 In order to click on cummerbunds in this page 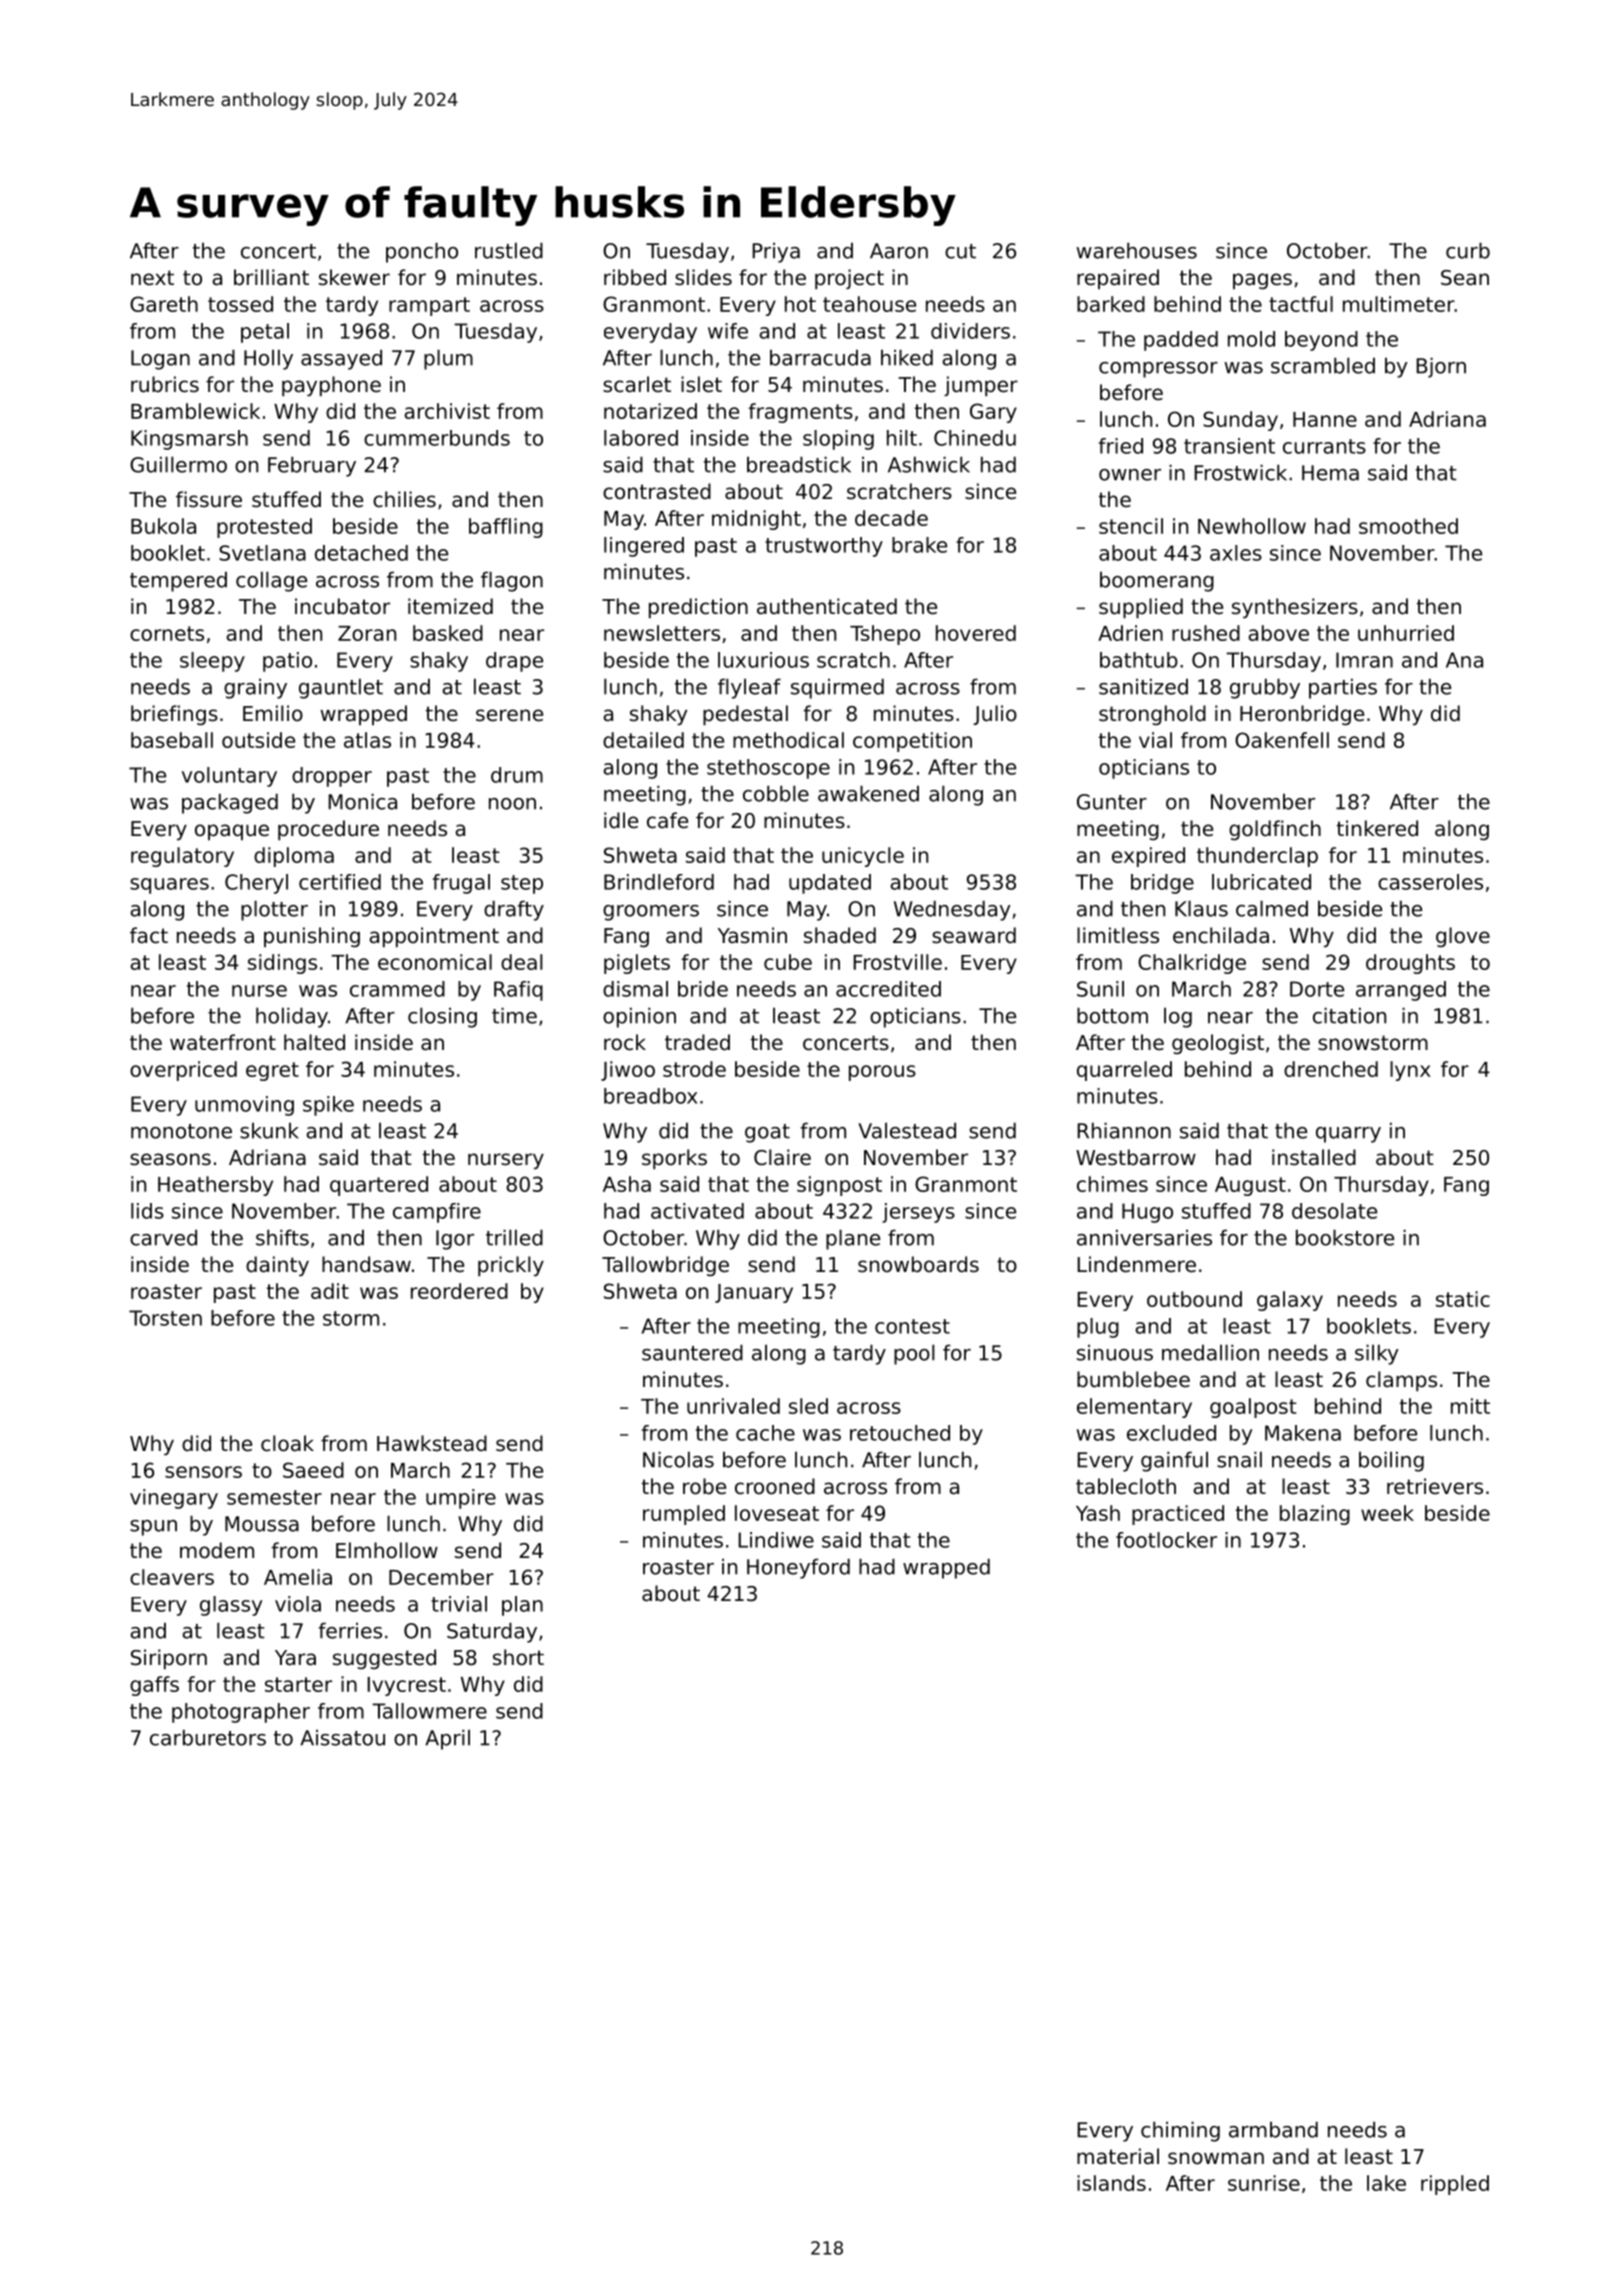, I will do `click(437, 438)`.
